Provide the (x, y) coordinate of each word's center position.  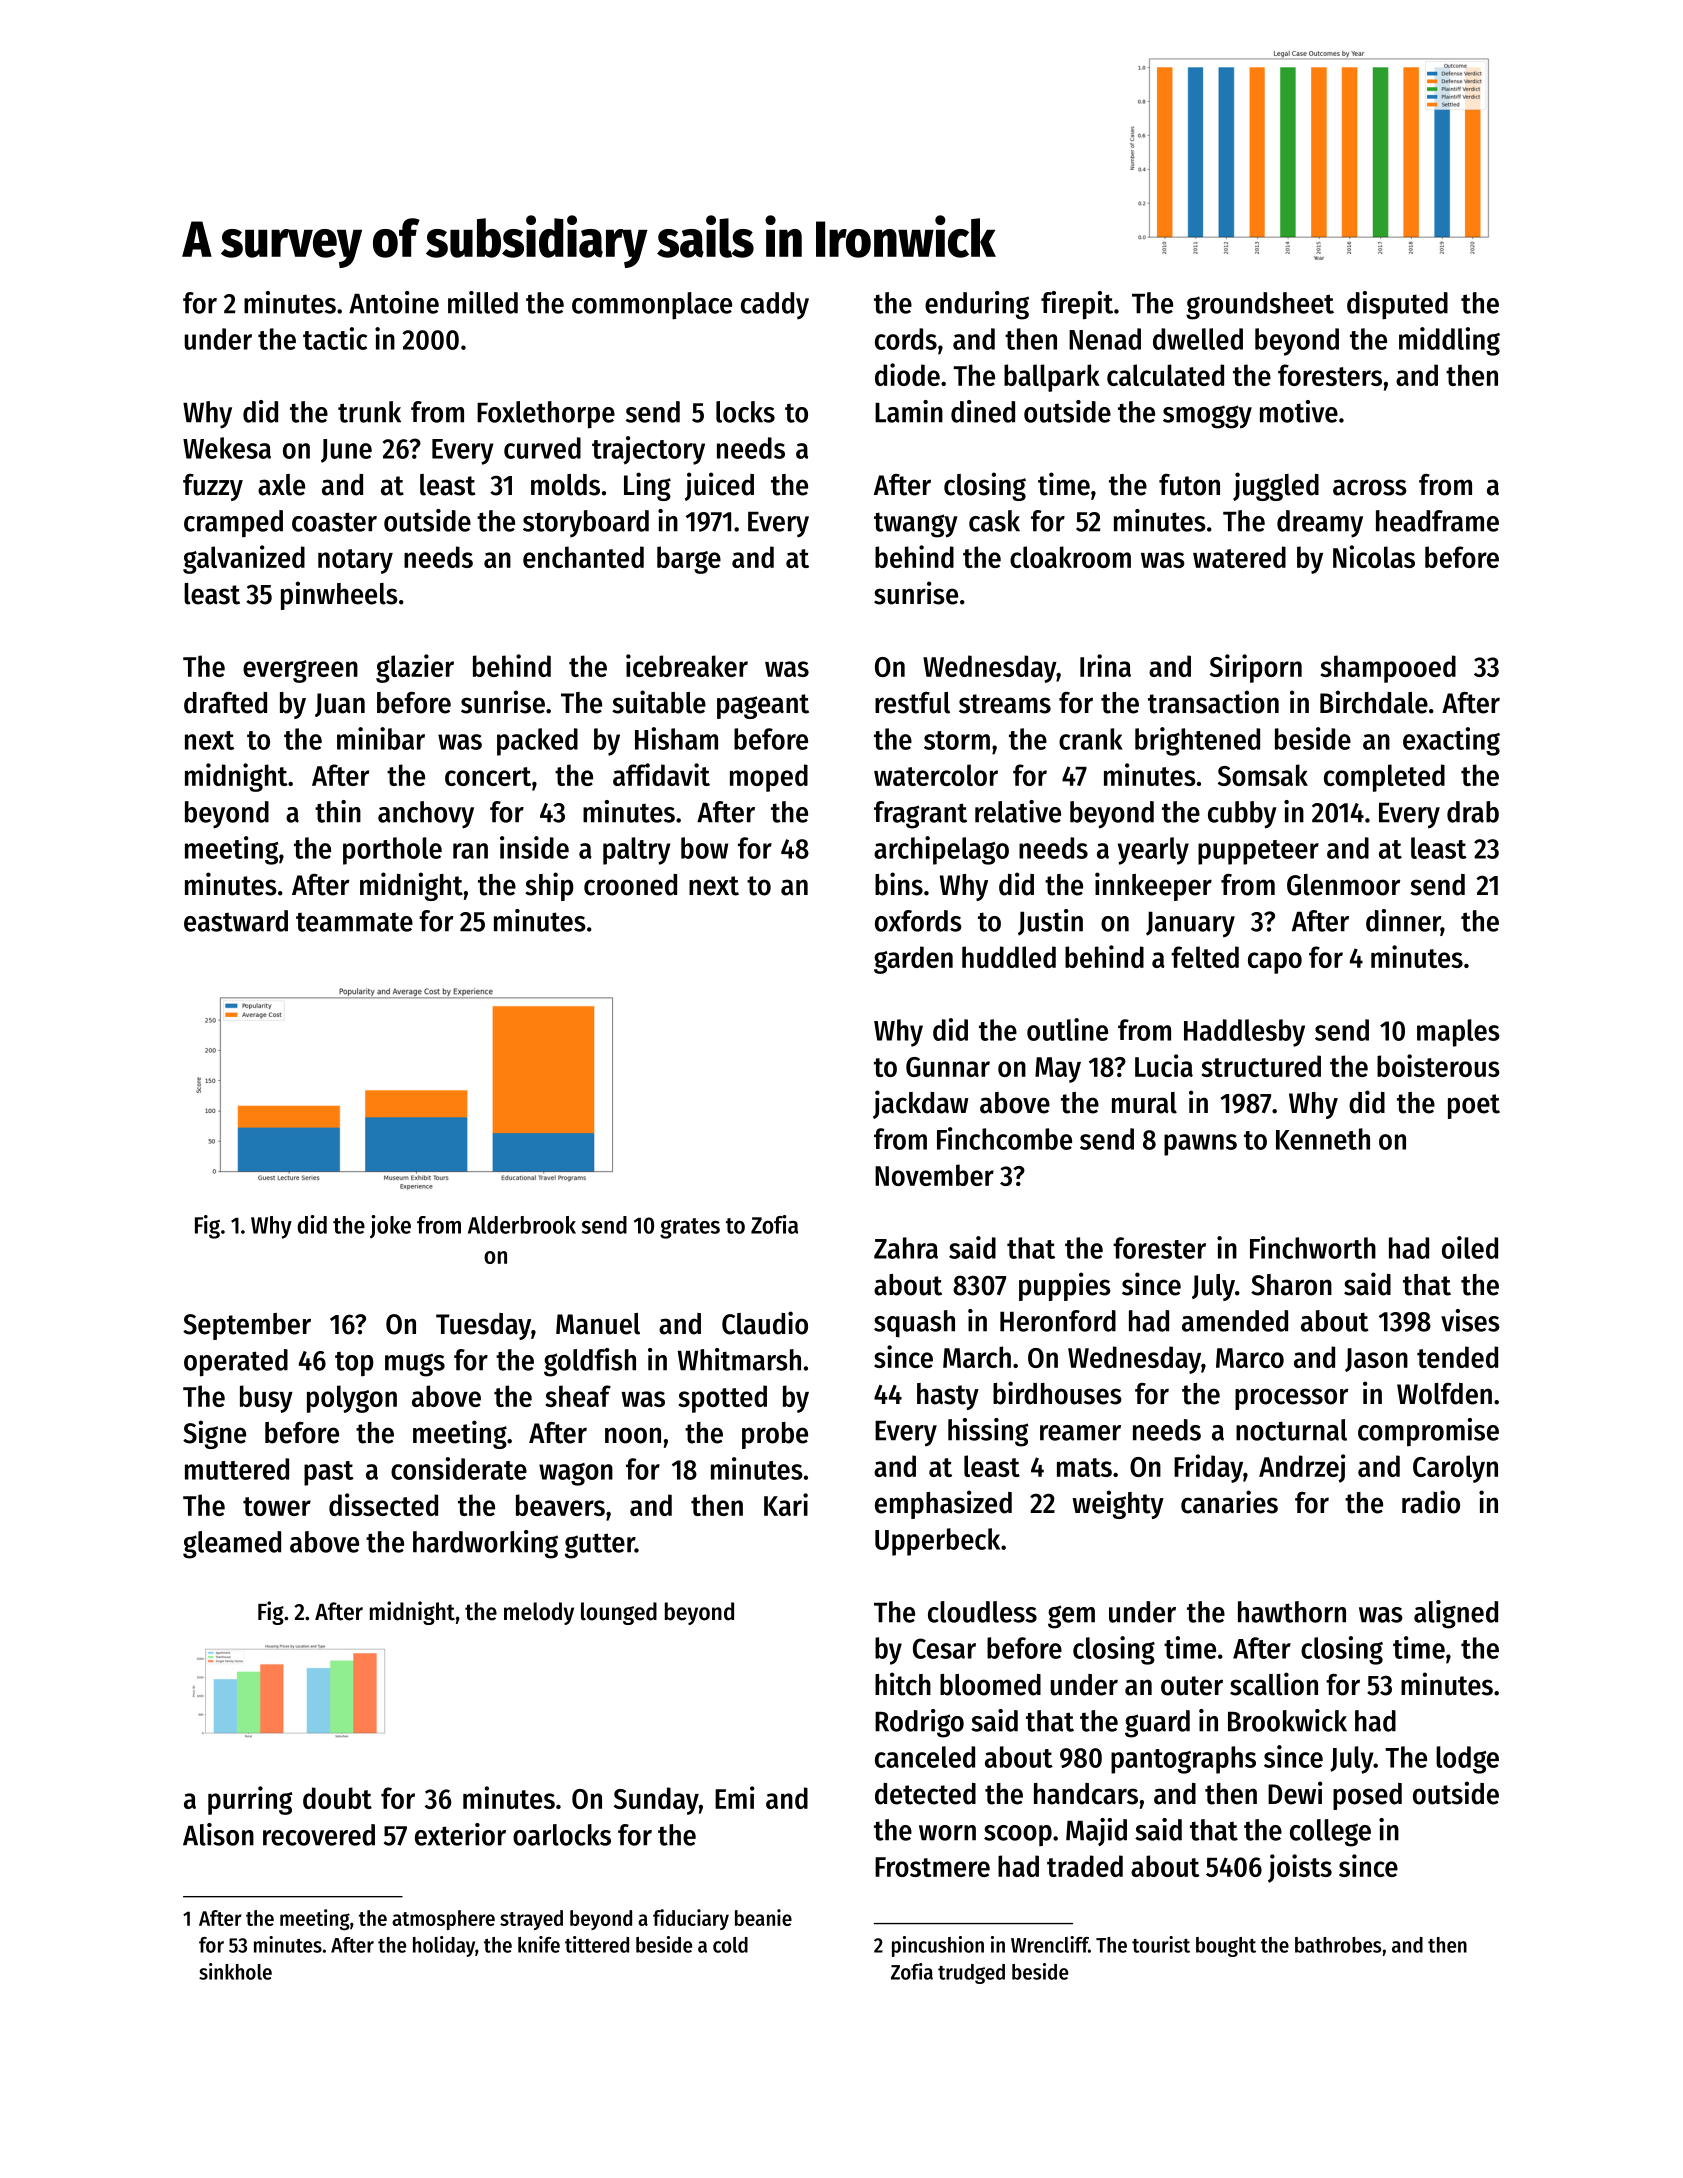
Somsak (1263, 775)
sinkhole (235, 1971)
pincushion (938, 1946)
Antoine (394, 302)
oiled (1470, 1247)
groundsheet (1260, 306)
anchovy (426, 815)
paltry (637, 851)
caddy (775, 305)
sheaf (578, 1396)
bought (1226, 1947)
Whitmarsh (739, 1359)
